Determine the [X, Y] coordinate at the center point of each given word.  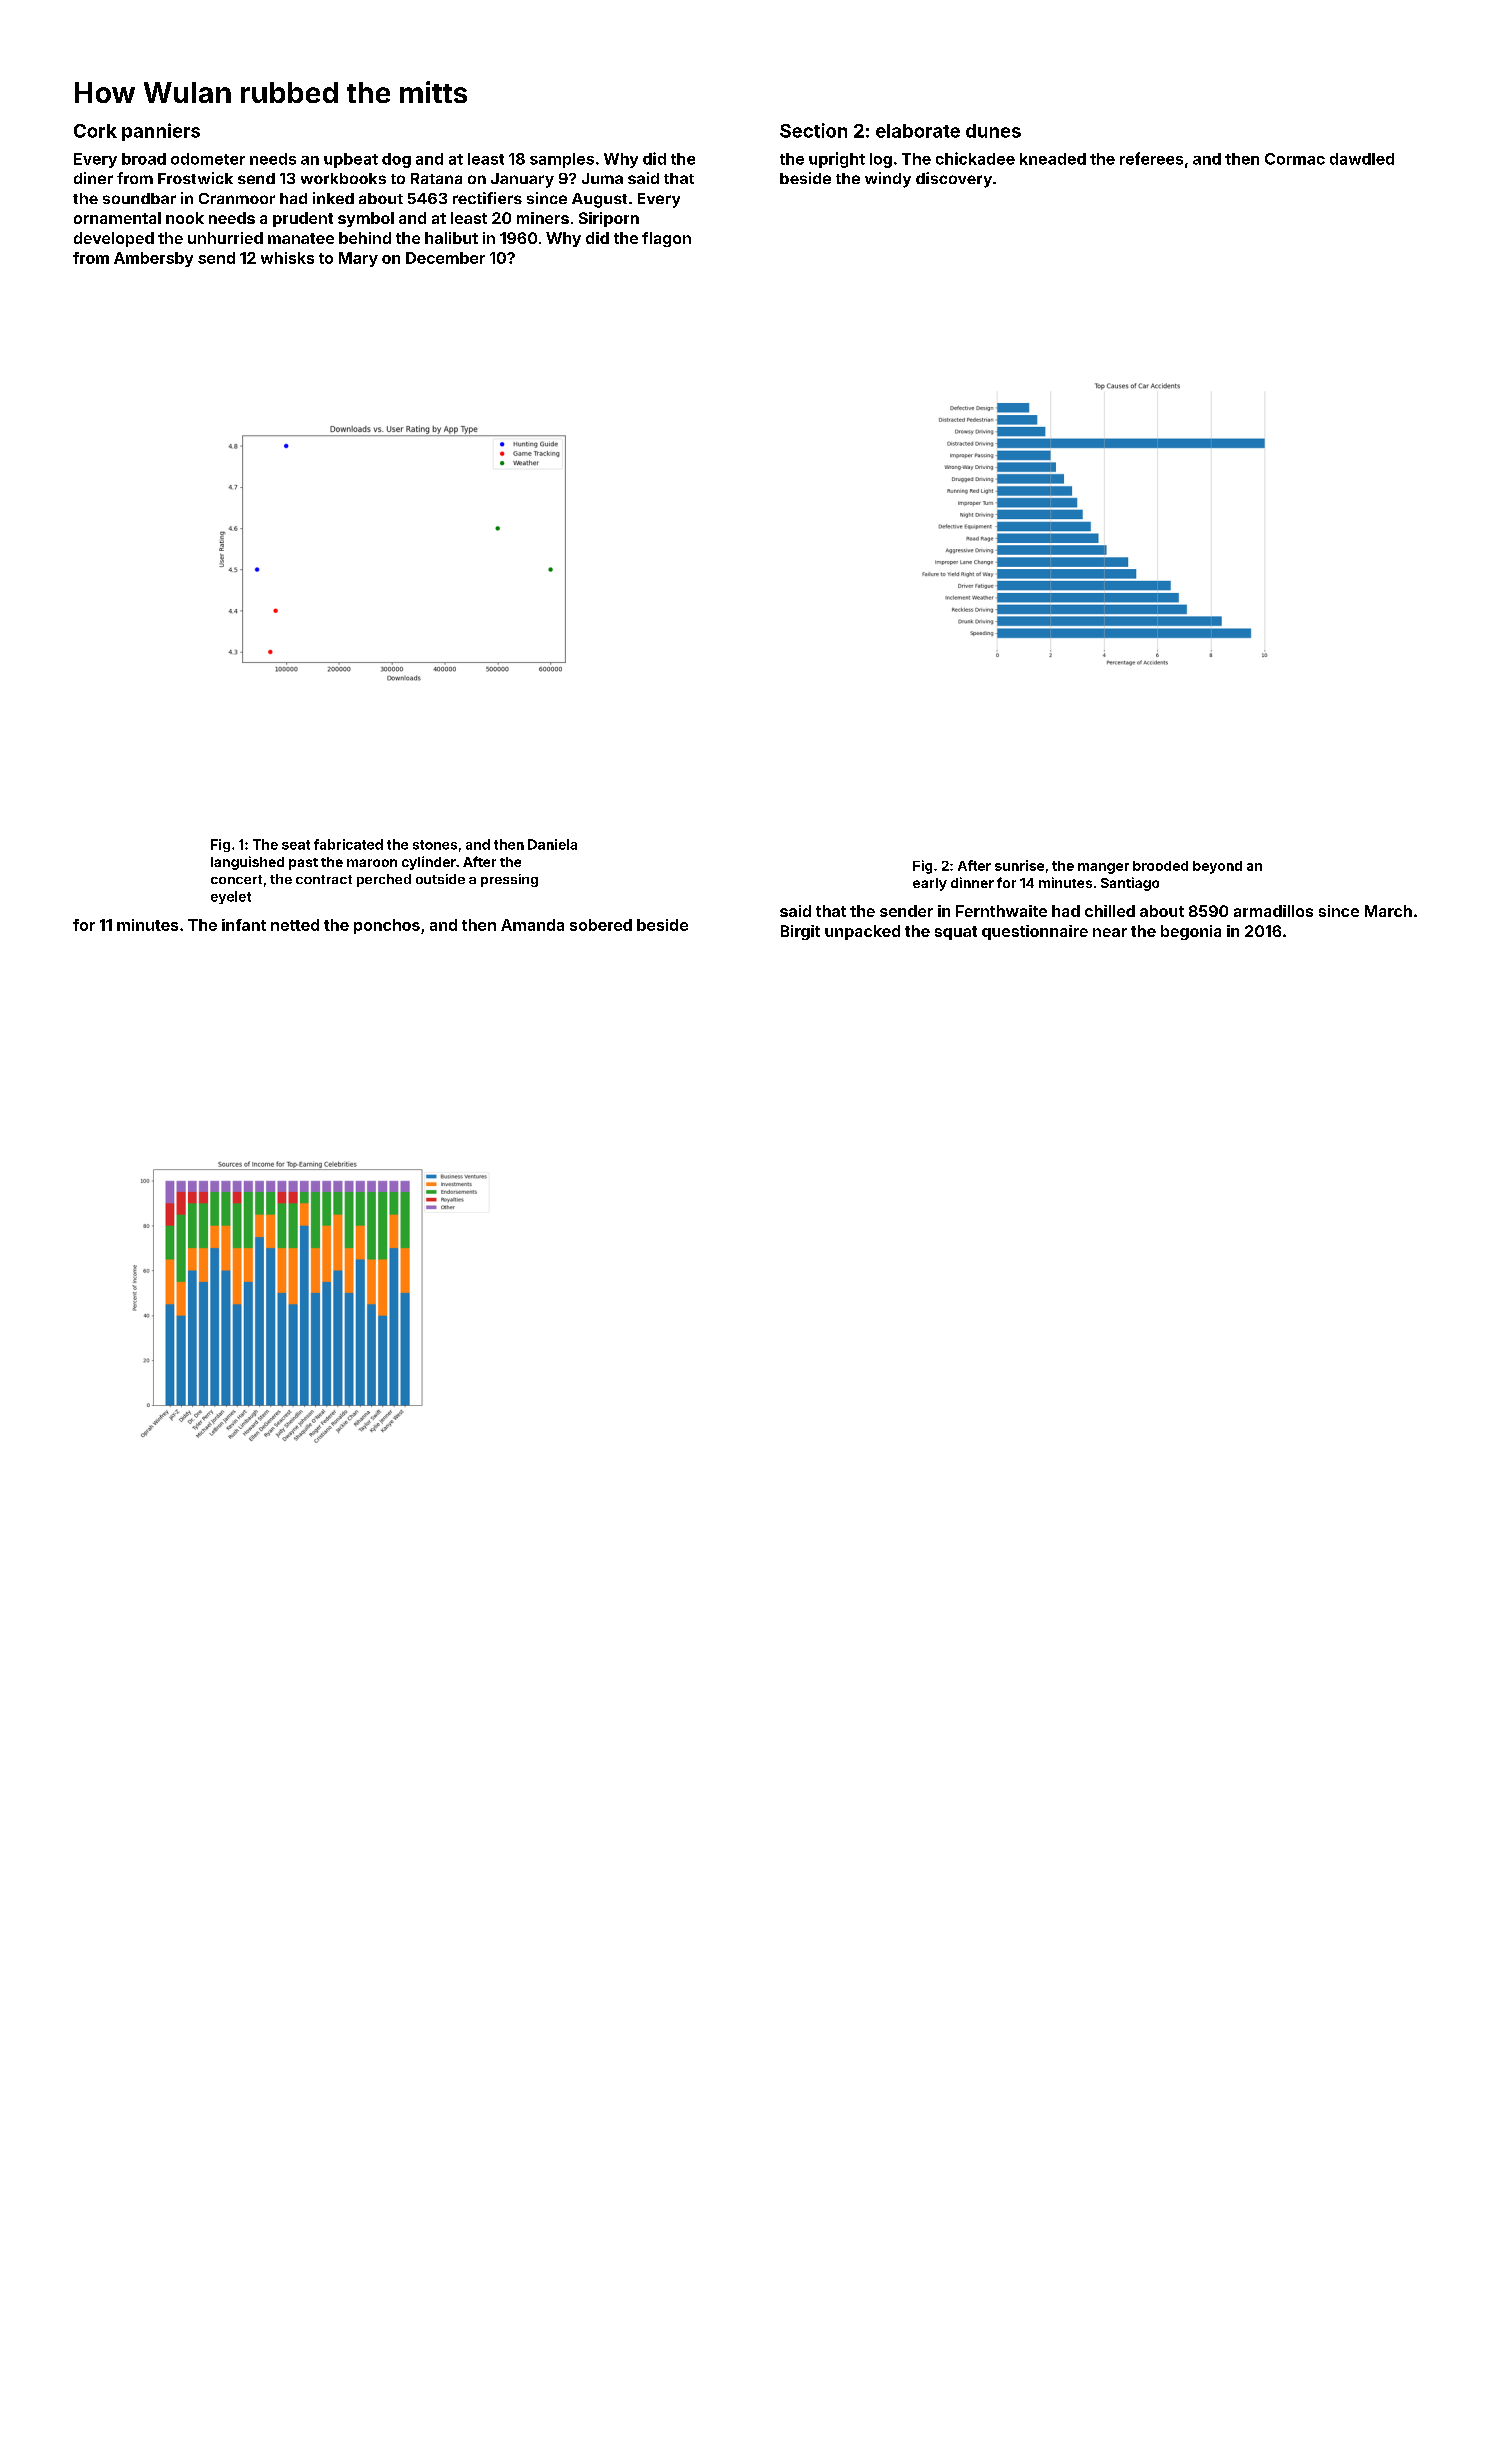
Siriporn [609, 219]
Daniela [552, 844]
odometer [208, 159]
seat [296, 845]
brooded [1160, 866]
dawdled [1362, 159]
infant [244, 925]
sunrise [1019, 865]
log [881, 160]
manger [1103, 868]
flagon [666, 239]
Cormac [1295, 159]
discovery [954, 180]
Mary [358, 259]
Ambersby [153, 259]
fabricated [348, 844]
